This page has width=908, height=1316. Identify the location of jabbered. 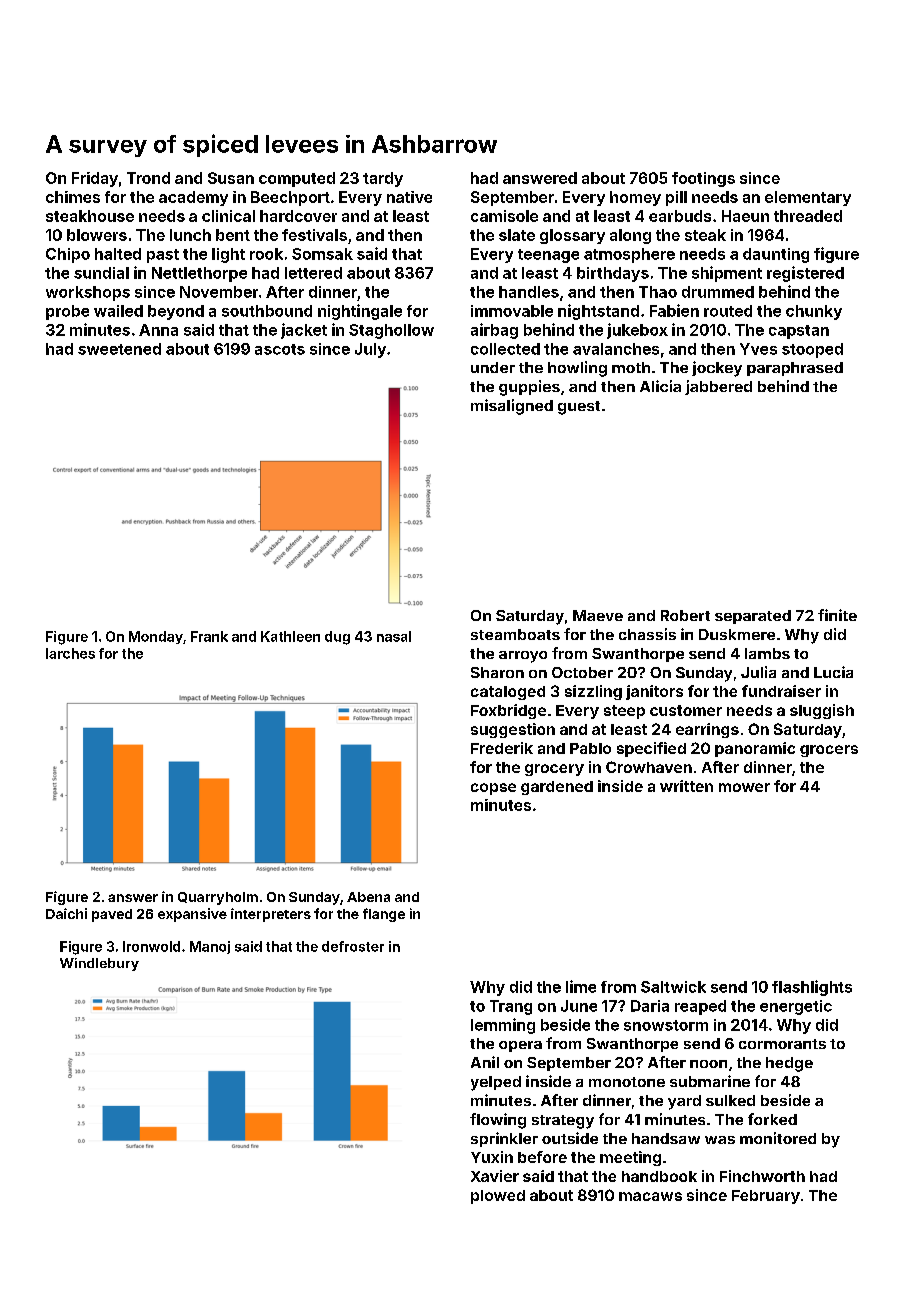
(718, 387).
